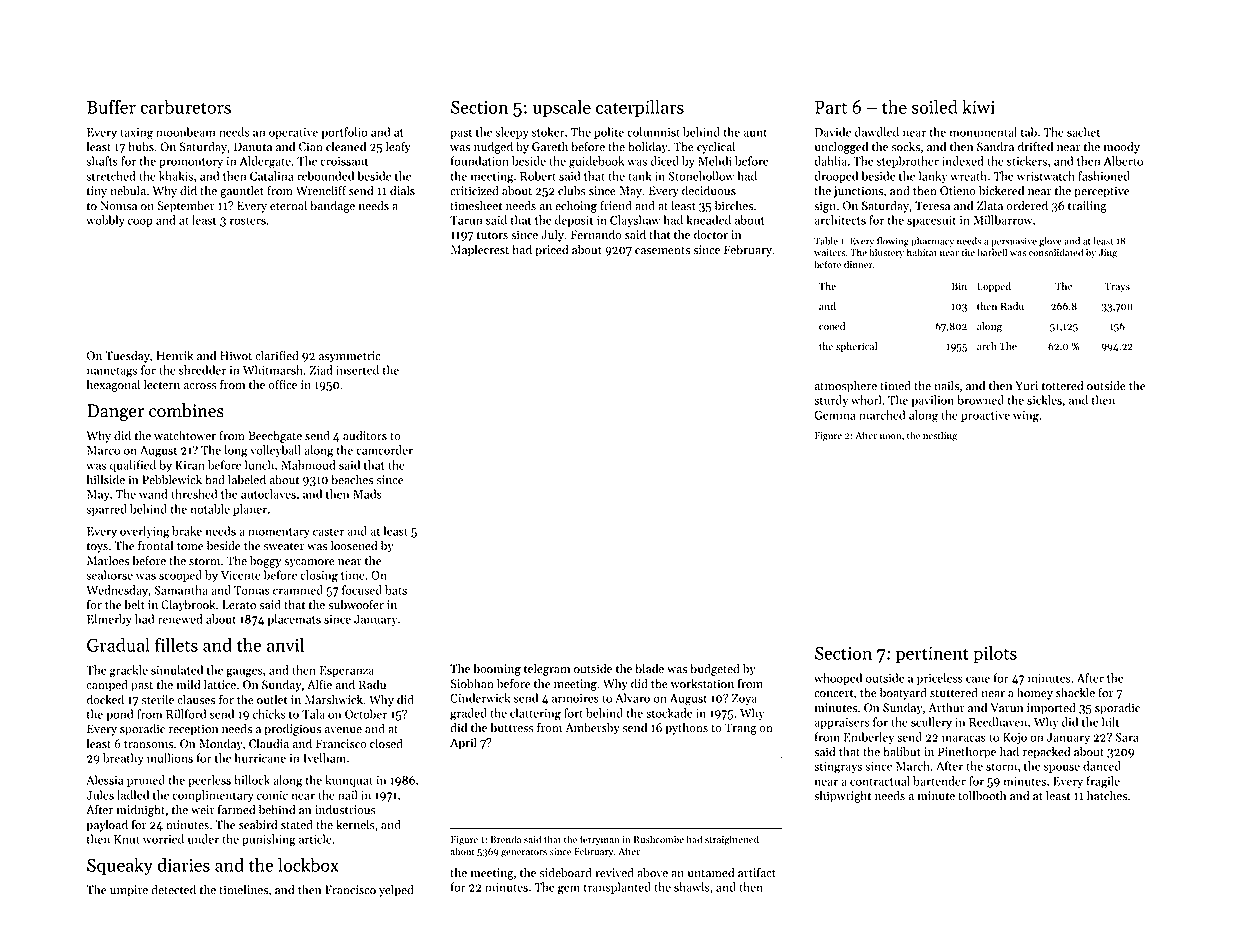  What do you see at coordinates (708, 220) in the page?
I see `kneaded` at bounding box center [708, 220].
